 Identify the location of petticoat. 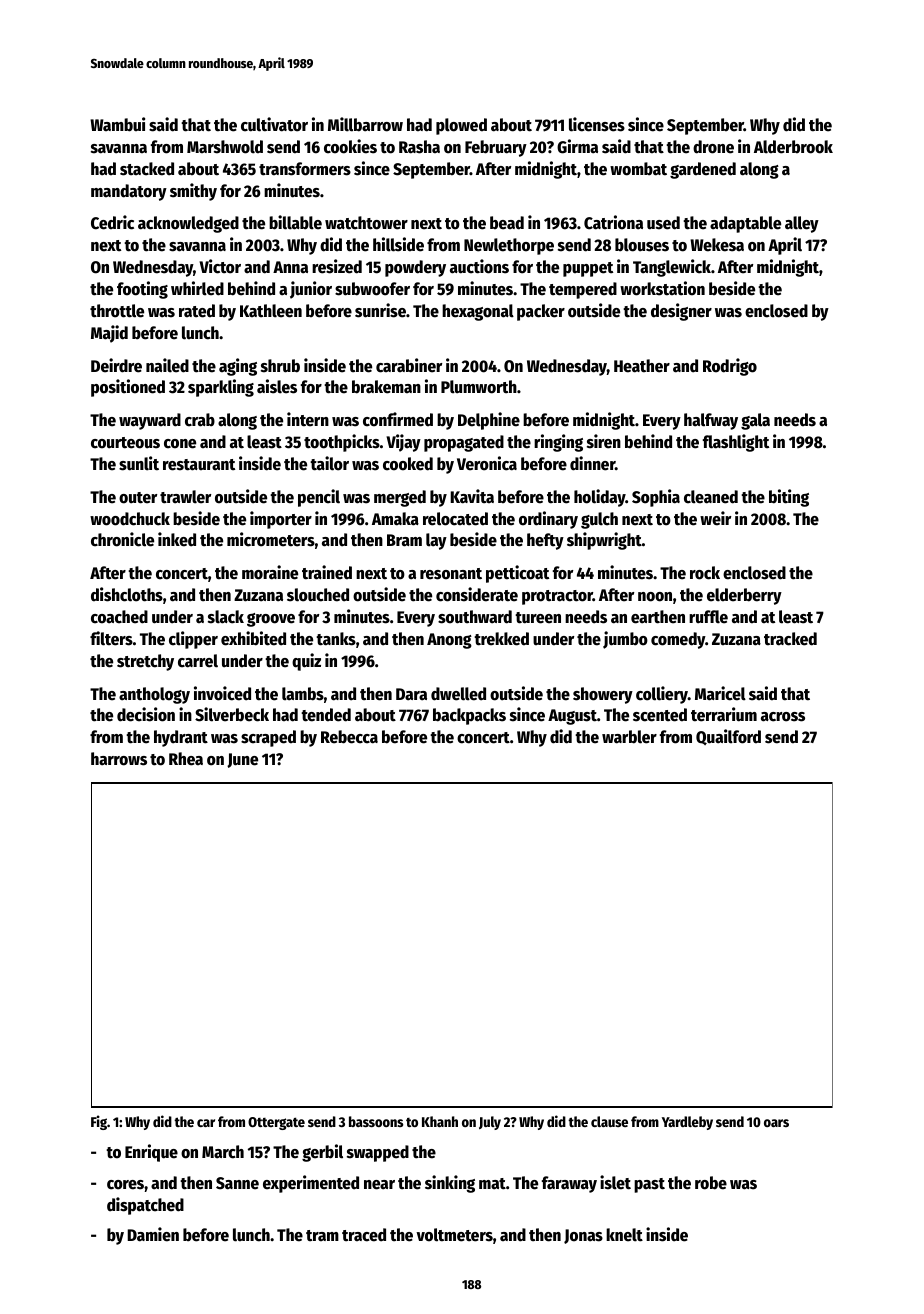
(517, 574).
